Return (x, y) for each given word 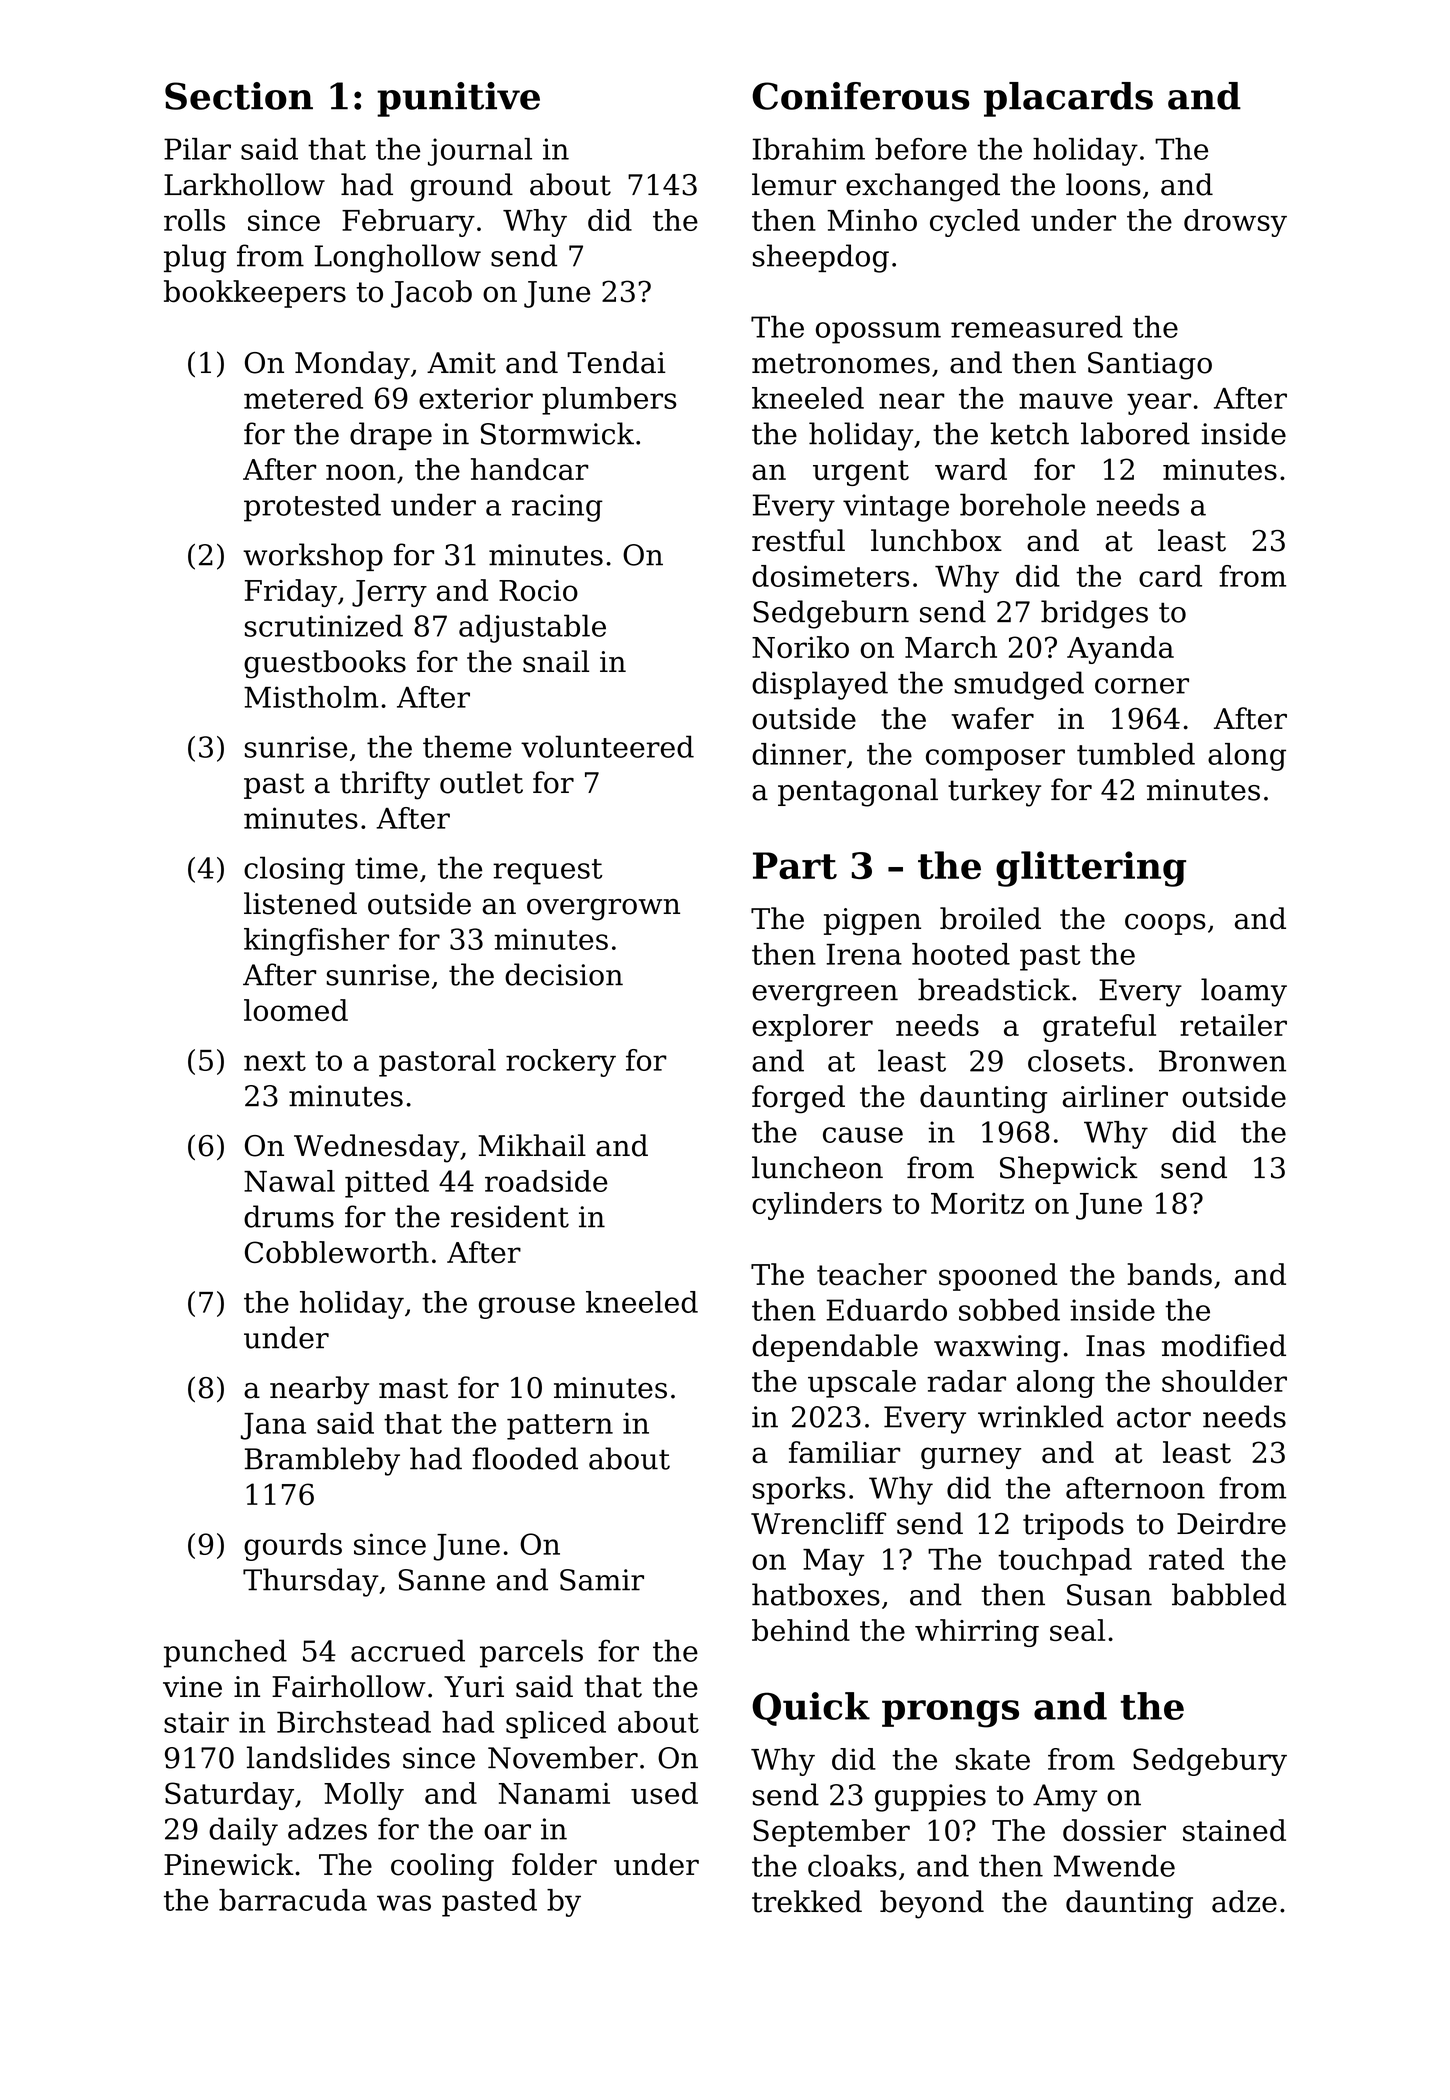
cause (863, 1135)
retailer (1233, 1025)
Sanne (441, 1580)
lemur (794, 184)
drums (289, 1216)
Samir (602, 1580)
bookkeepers (255, 294)
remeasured (1037, 327)
